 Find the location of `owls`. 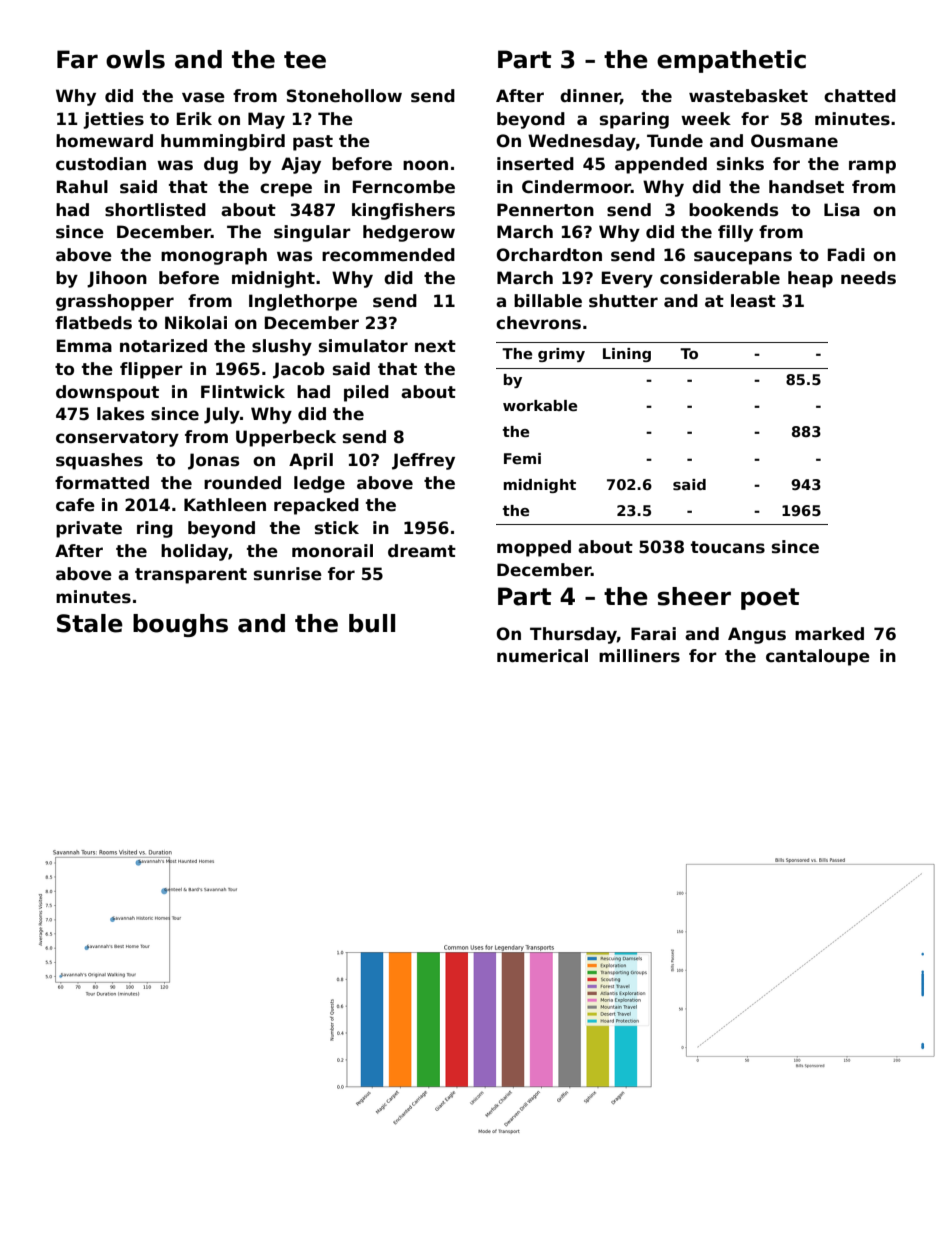

owls is located at coordinates (135, 59).
